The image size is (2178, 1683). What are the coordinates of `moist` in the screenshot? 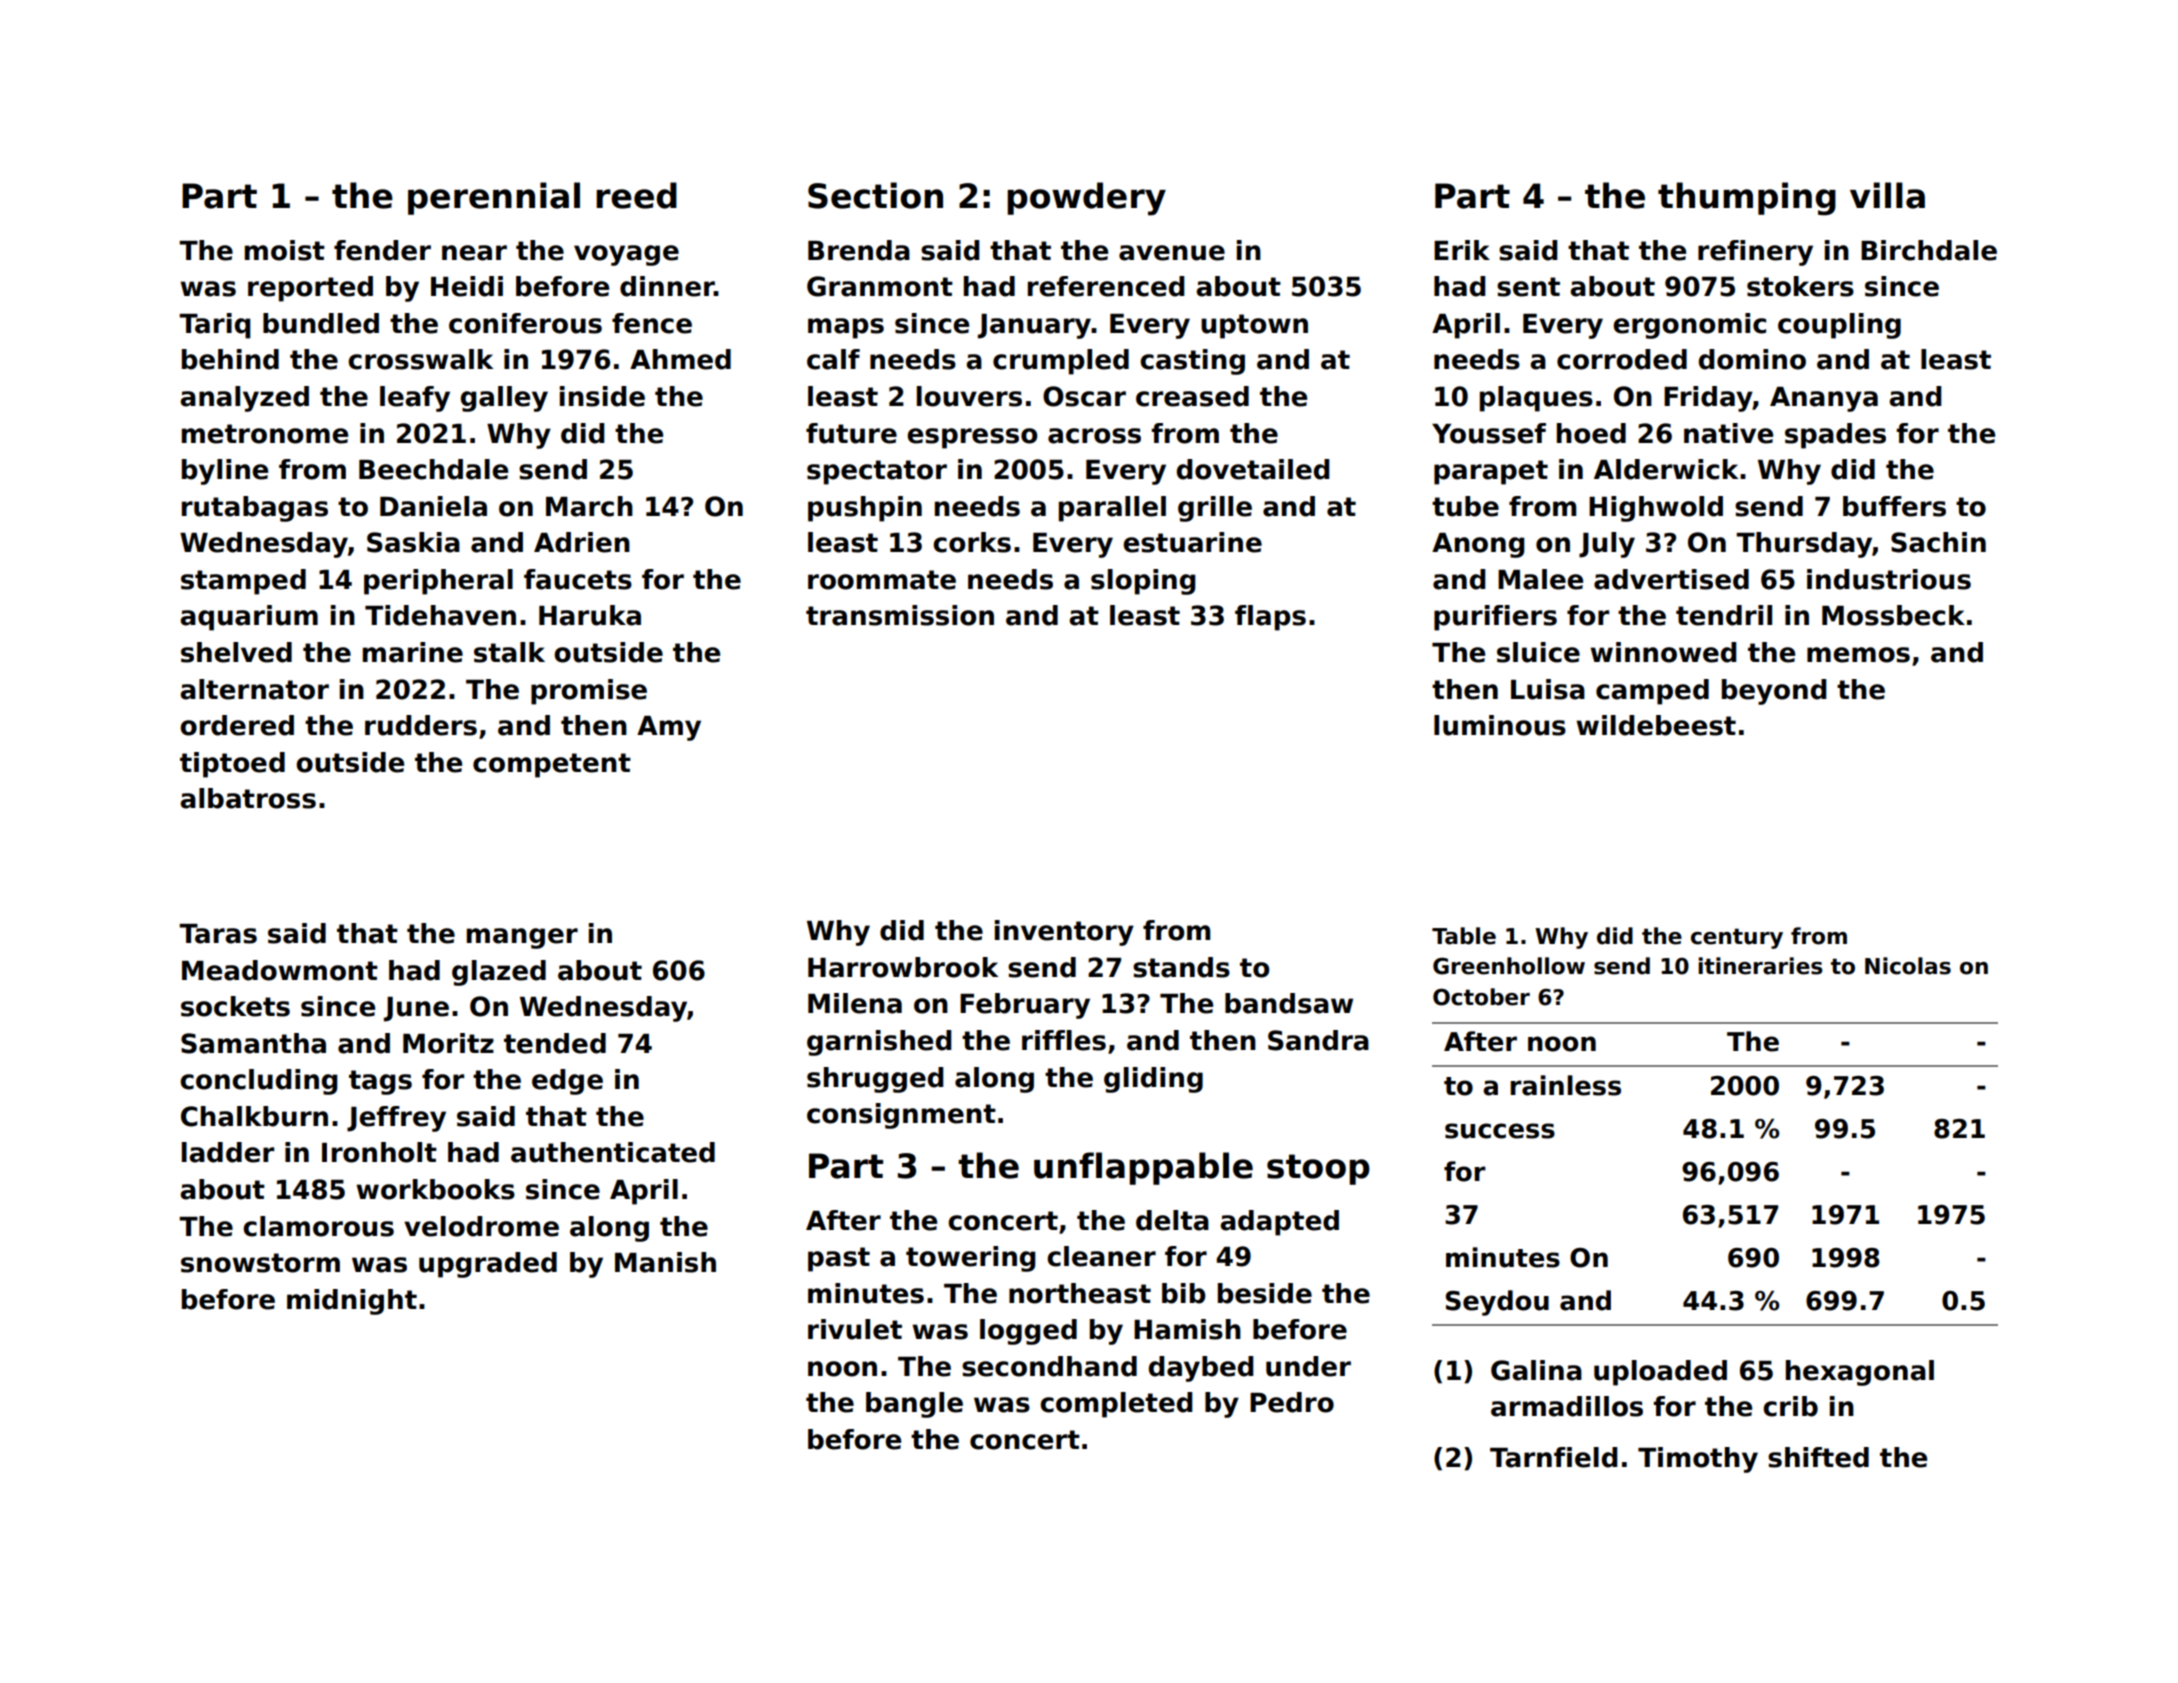 It's located at (284, 250).
